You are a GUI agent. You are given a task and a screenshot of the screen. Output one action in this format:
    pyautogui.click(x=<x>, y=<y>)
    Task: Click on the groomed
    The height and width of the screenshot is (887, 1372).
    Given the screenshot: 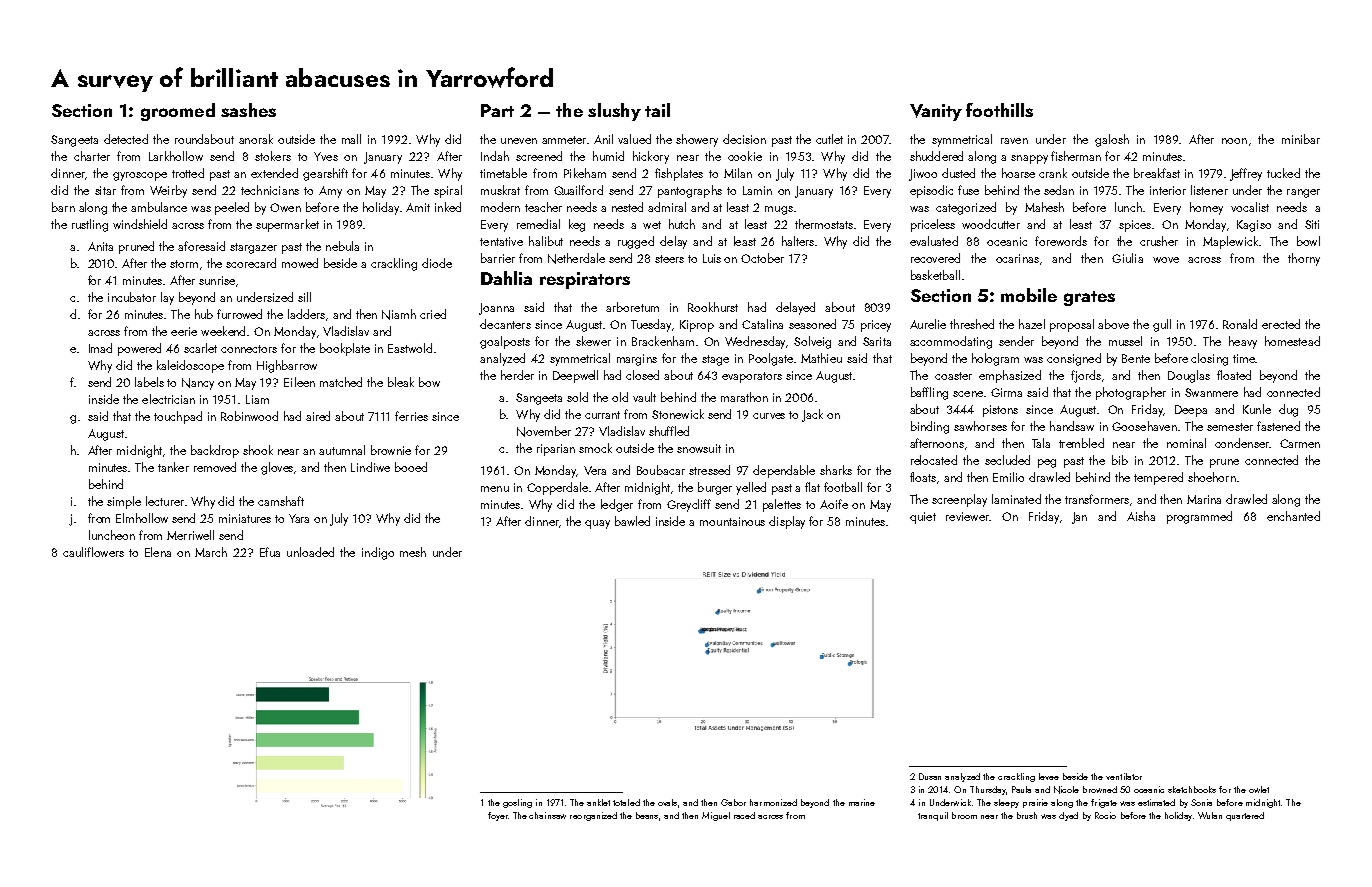 What is the action you would take?
    pyautogui.click(x=178, y=112)
